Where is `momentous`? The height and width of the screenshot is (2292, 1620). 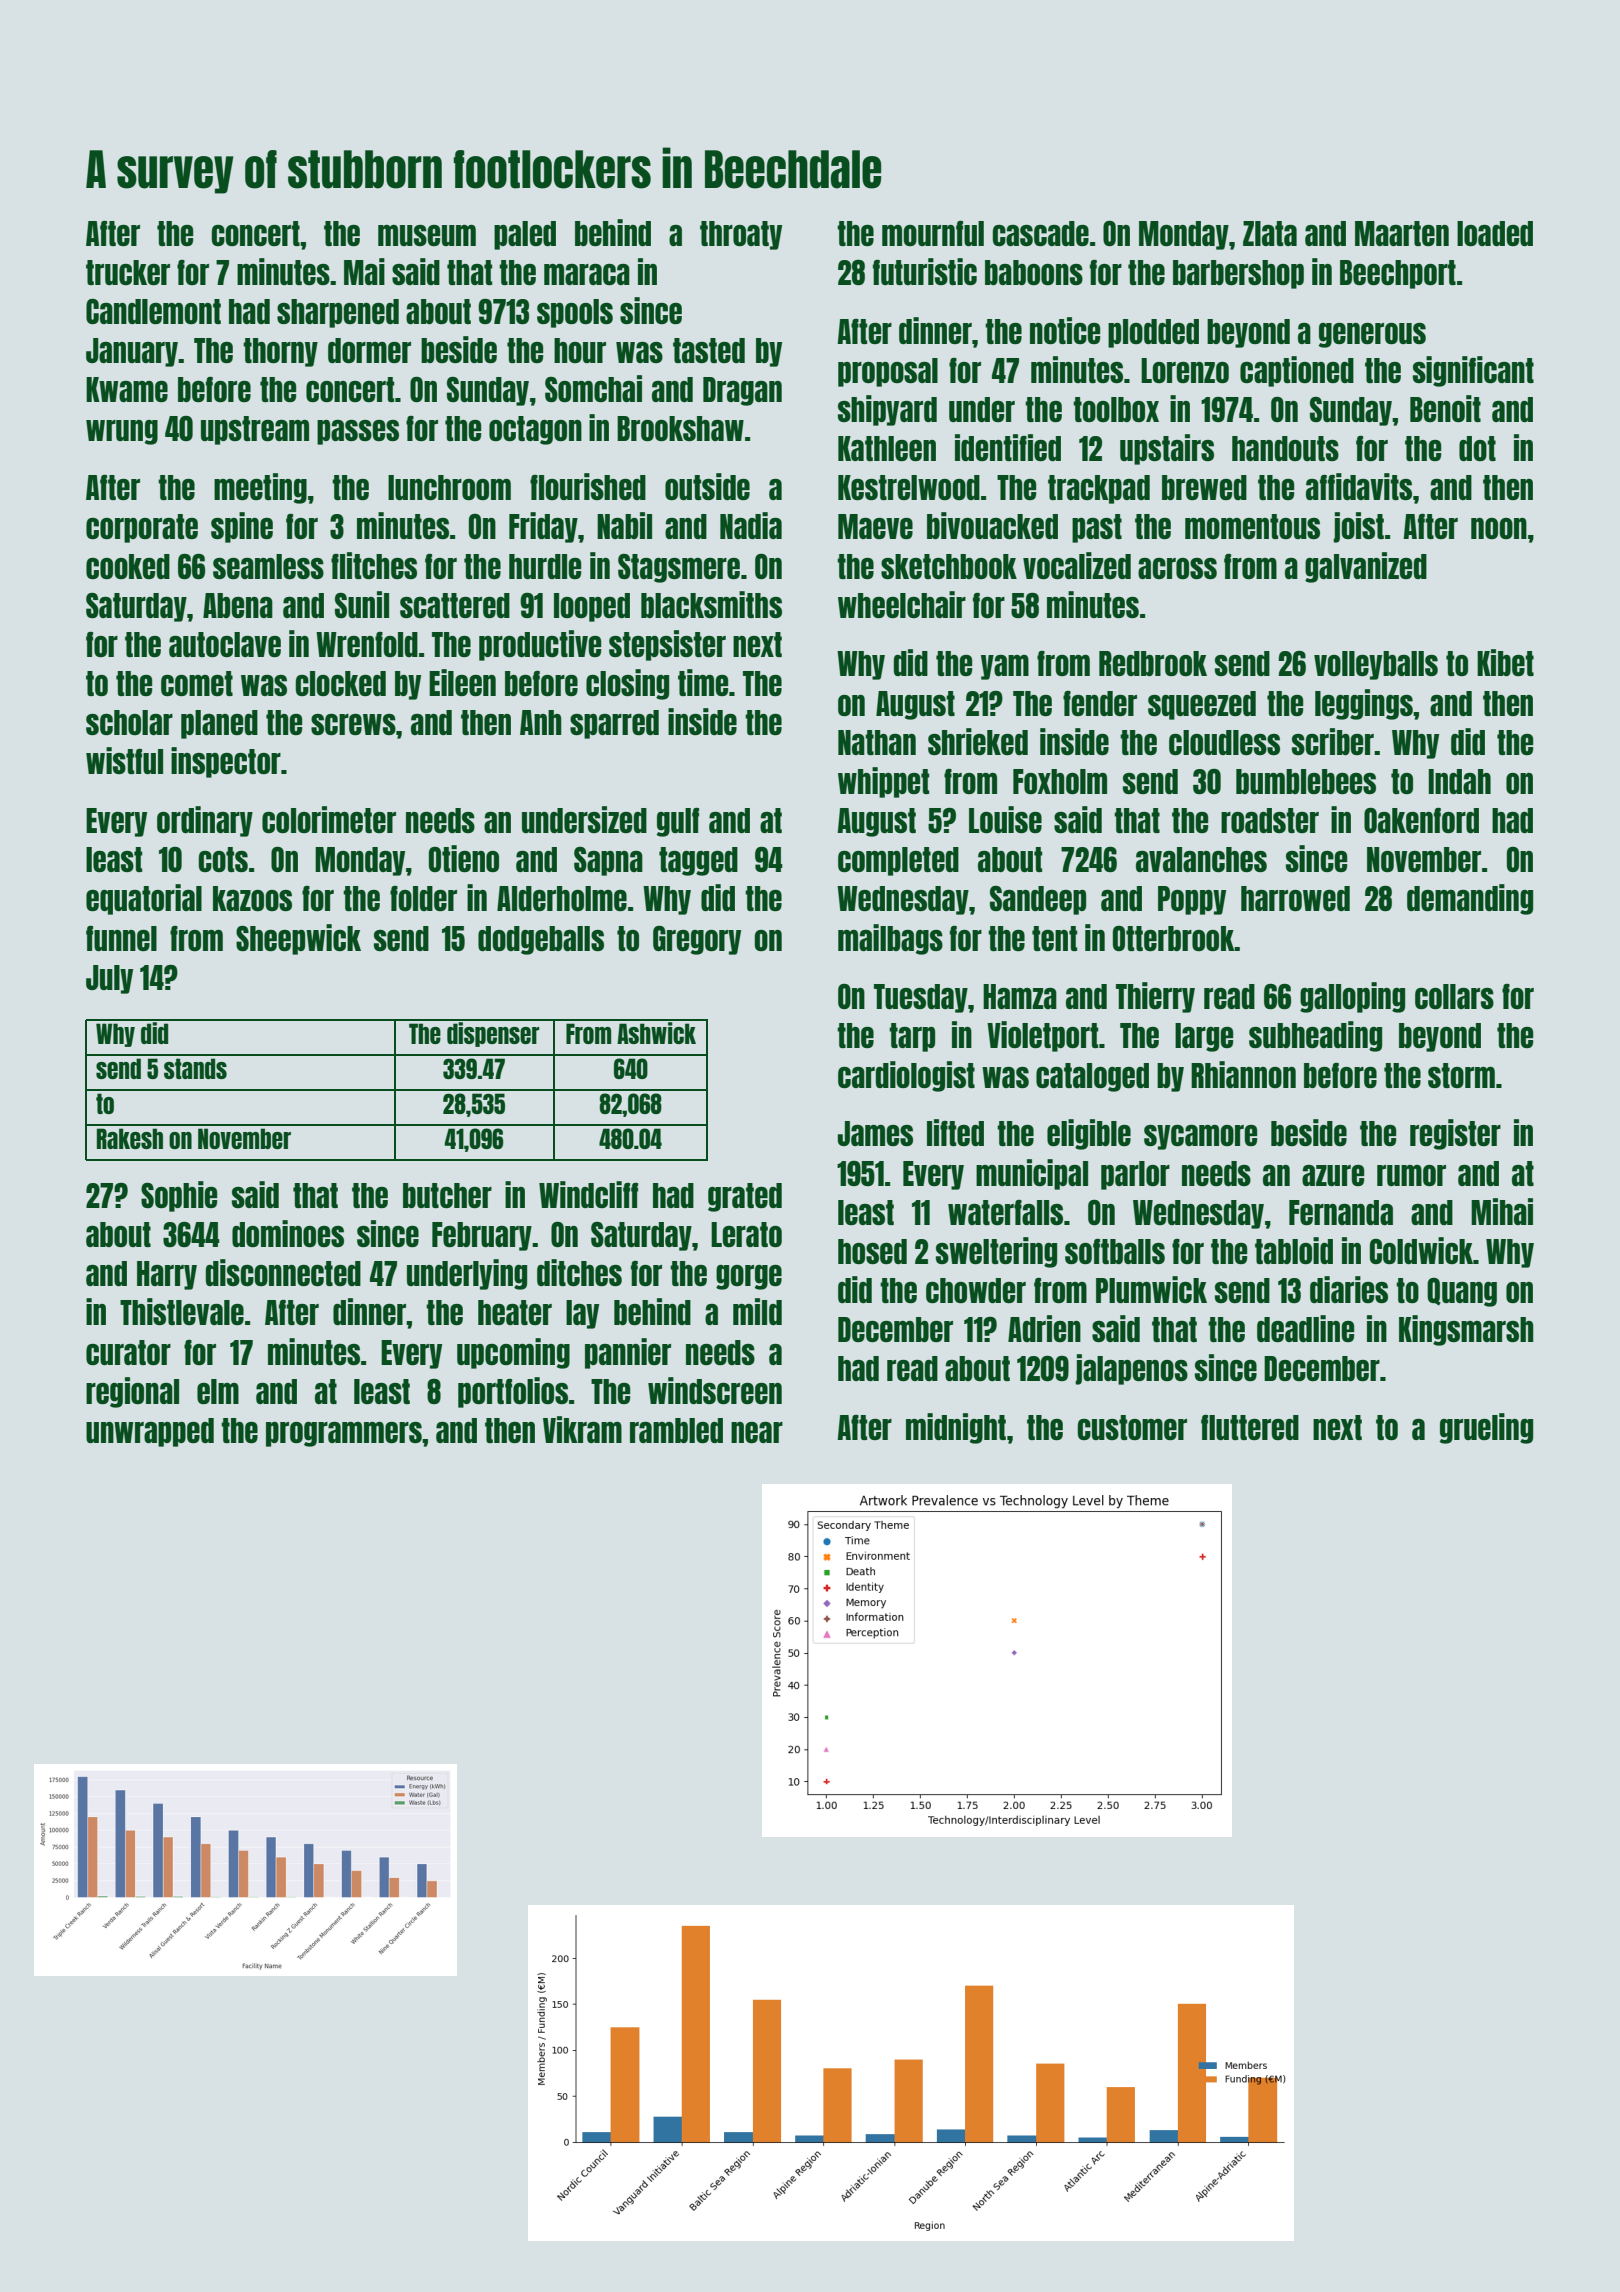 momentous is located at coordinates (1252, 526).
